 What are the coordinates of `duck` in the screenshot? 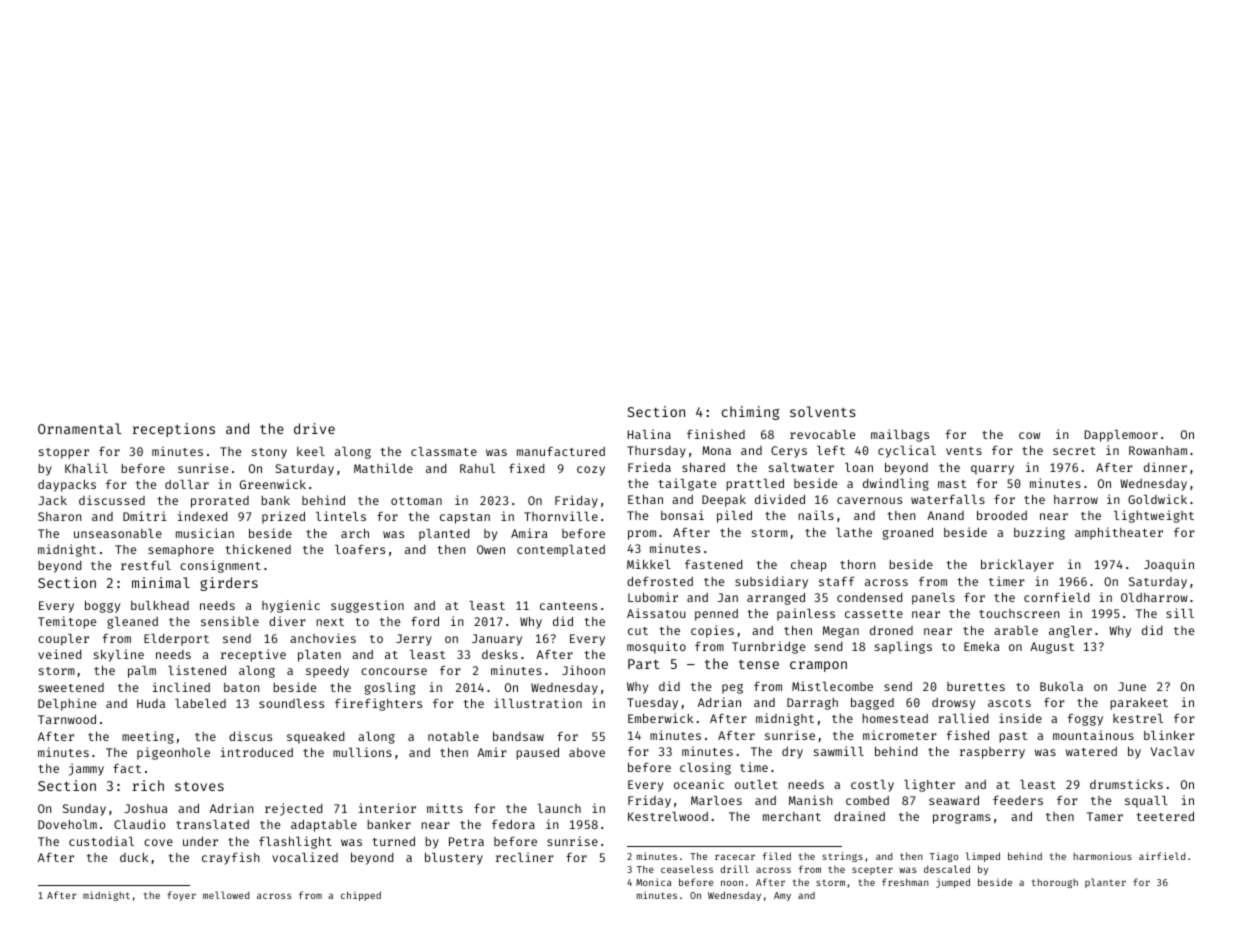 It's located at (134, 857).
